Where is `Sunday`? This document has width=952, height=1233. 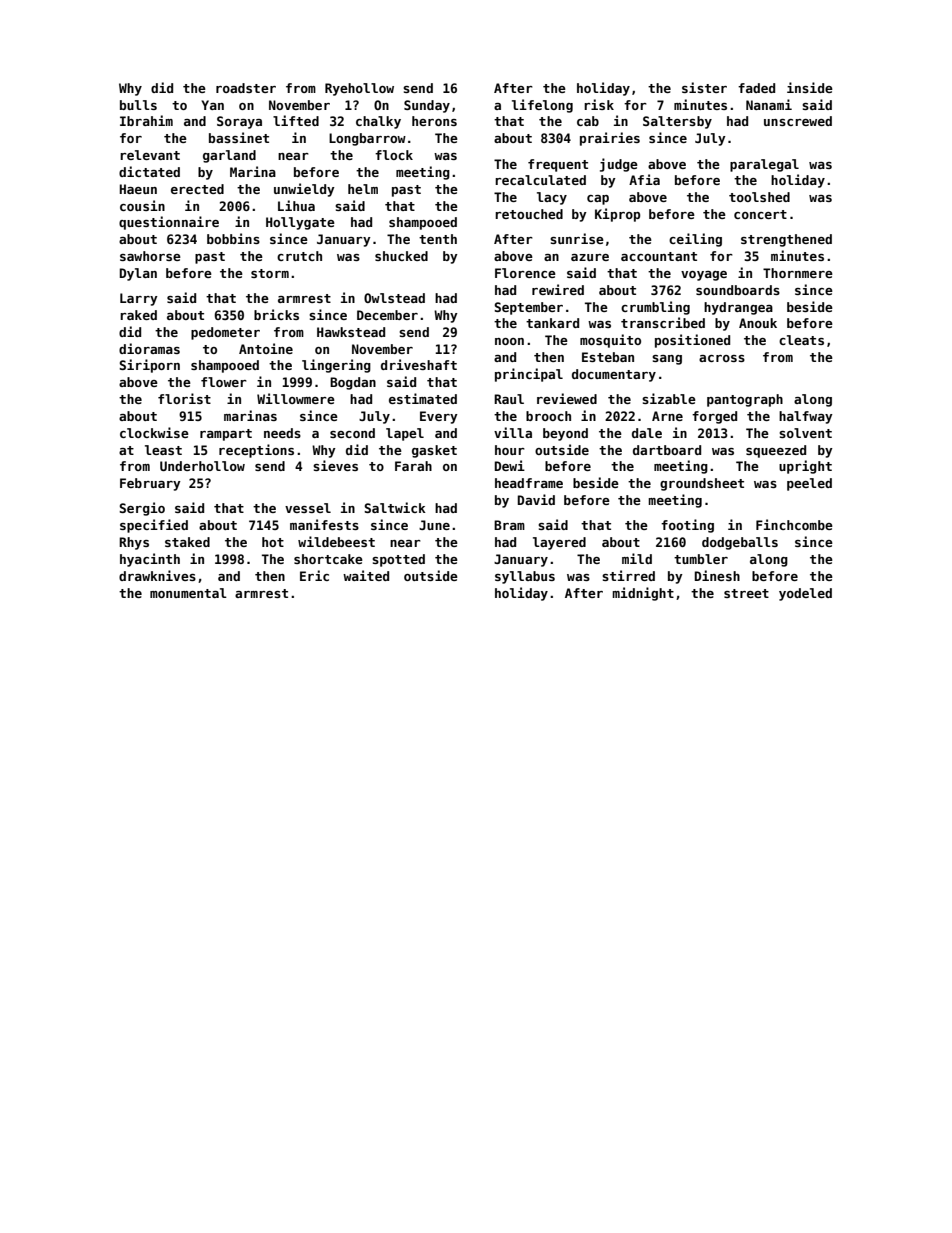 Sunday is located at coordinates (427, 106).
